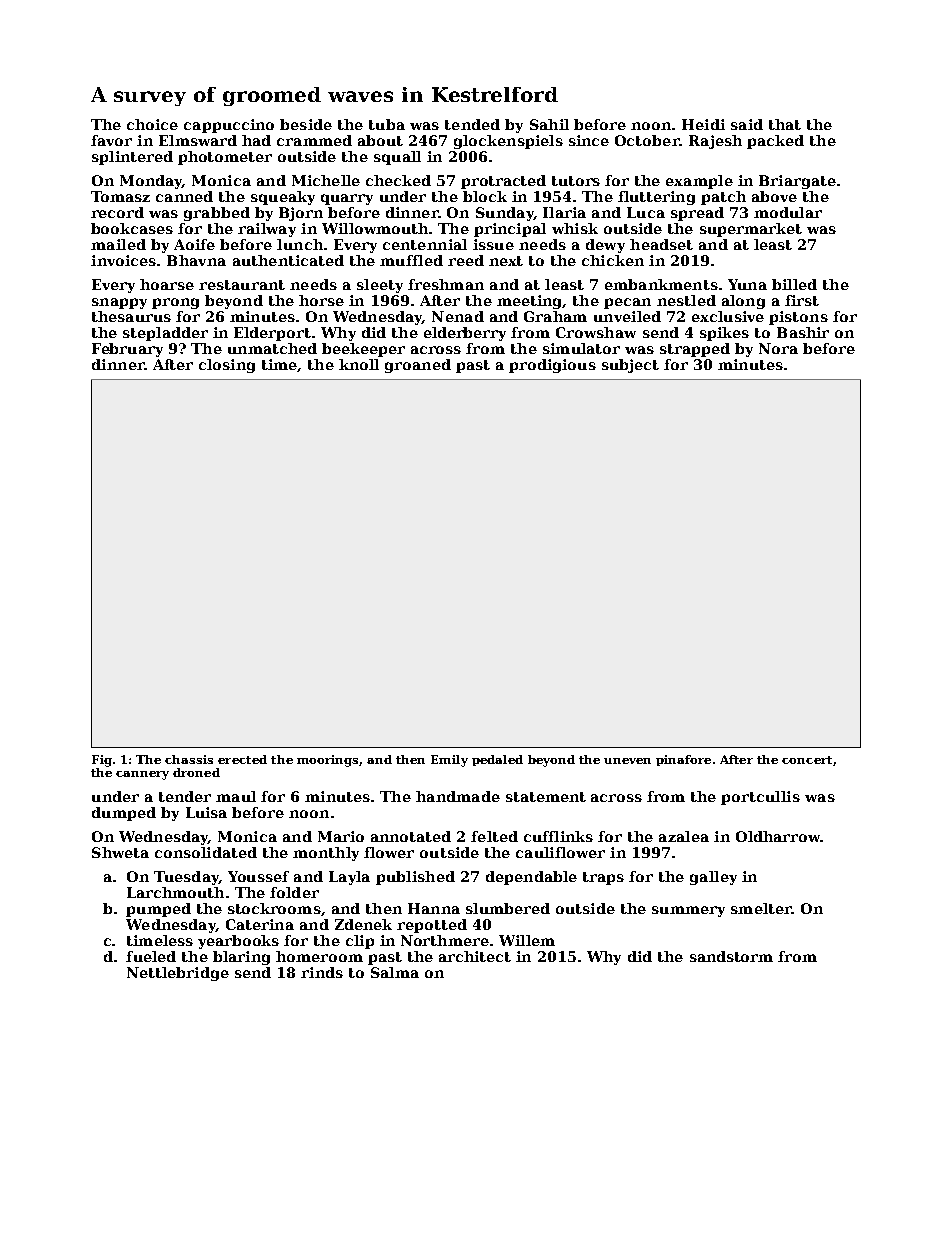 Image resolution: width=952 pixels, height=1233 pixels. I want to click on Nettlebridge, so click(178, 974).
